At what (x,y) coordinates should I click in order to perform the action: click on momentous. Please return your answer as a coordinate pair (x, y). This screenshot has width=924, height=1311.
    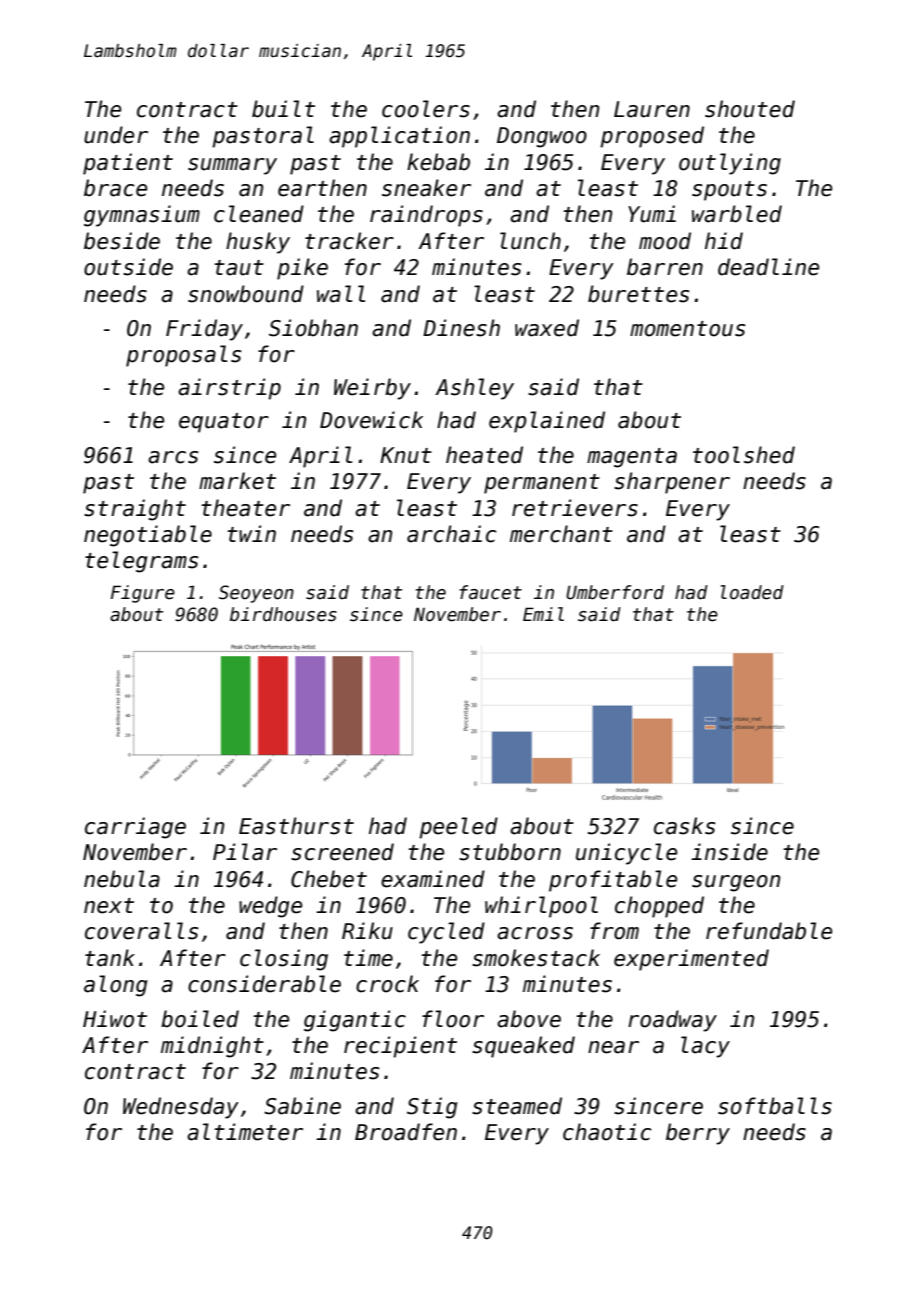
    Looking at the image, I should click on (687, 329).
